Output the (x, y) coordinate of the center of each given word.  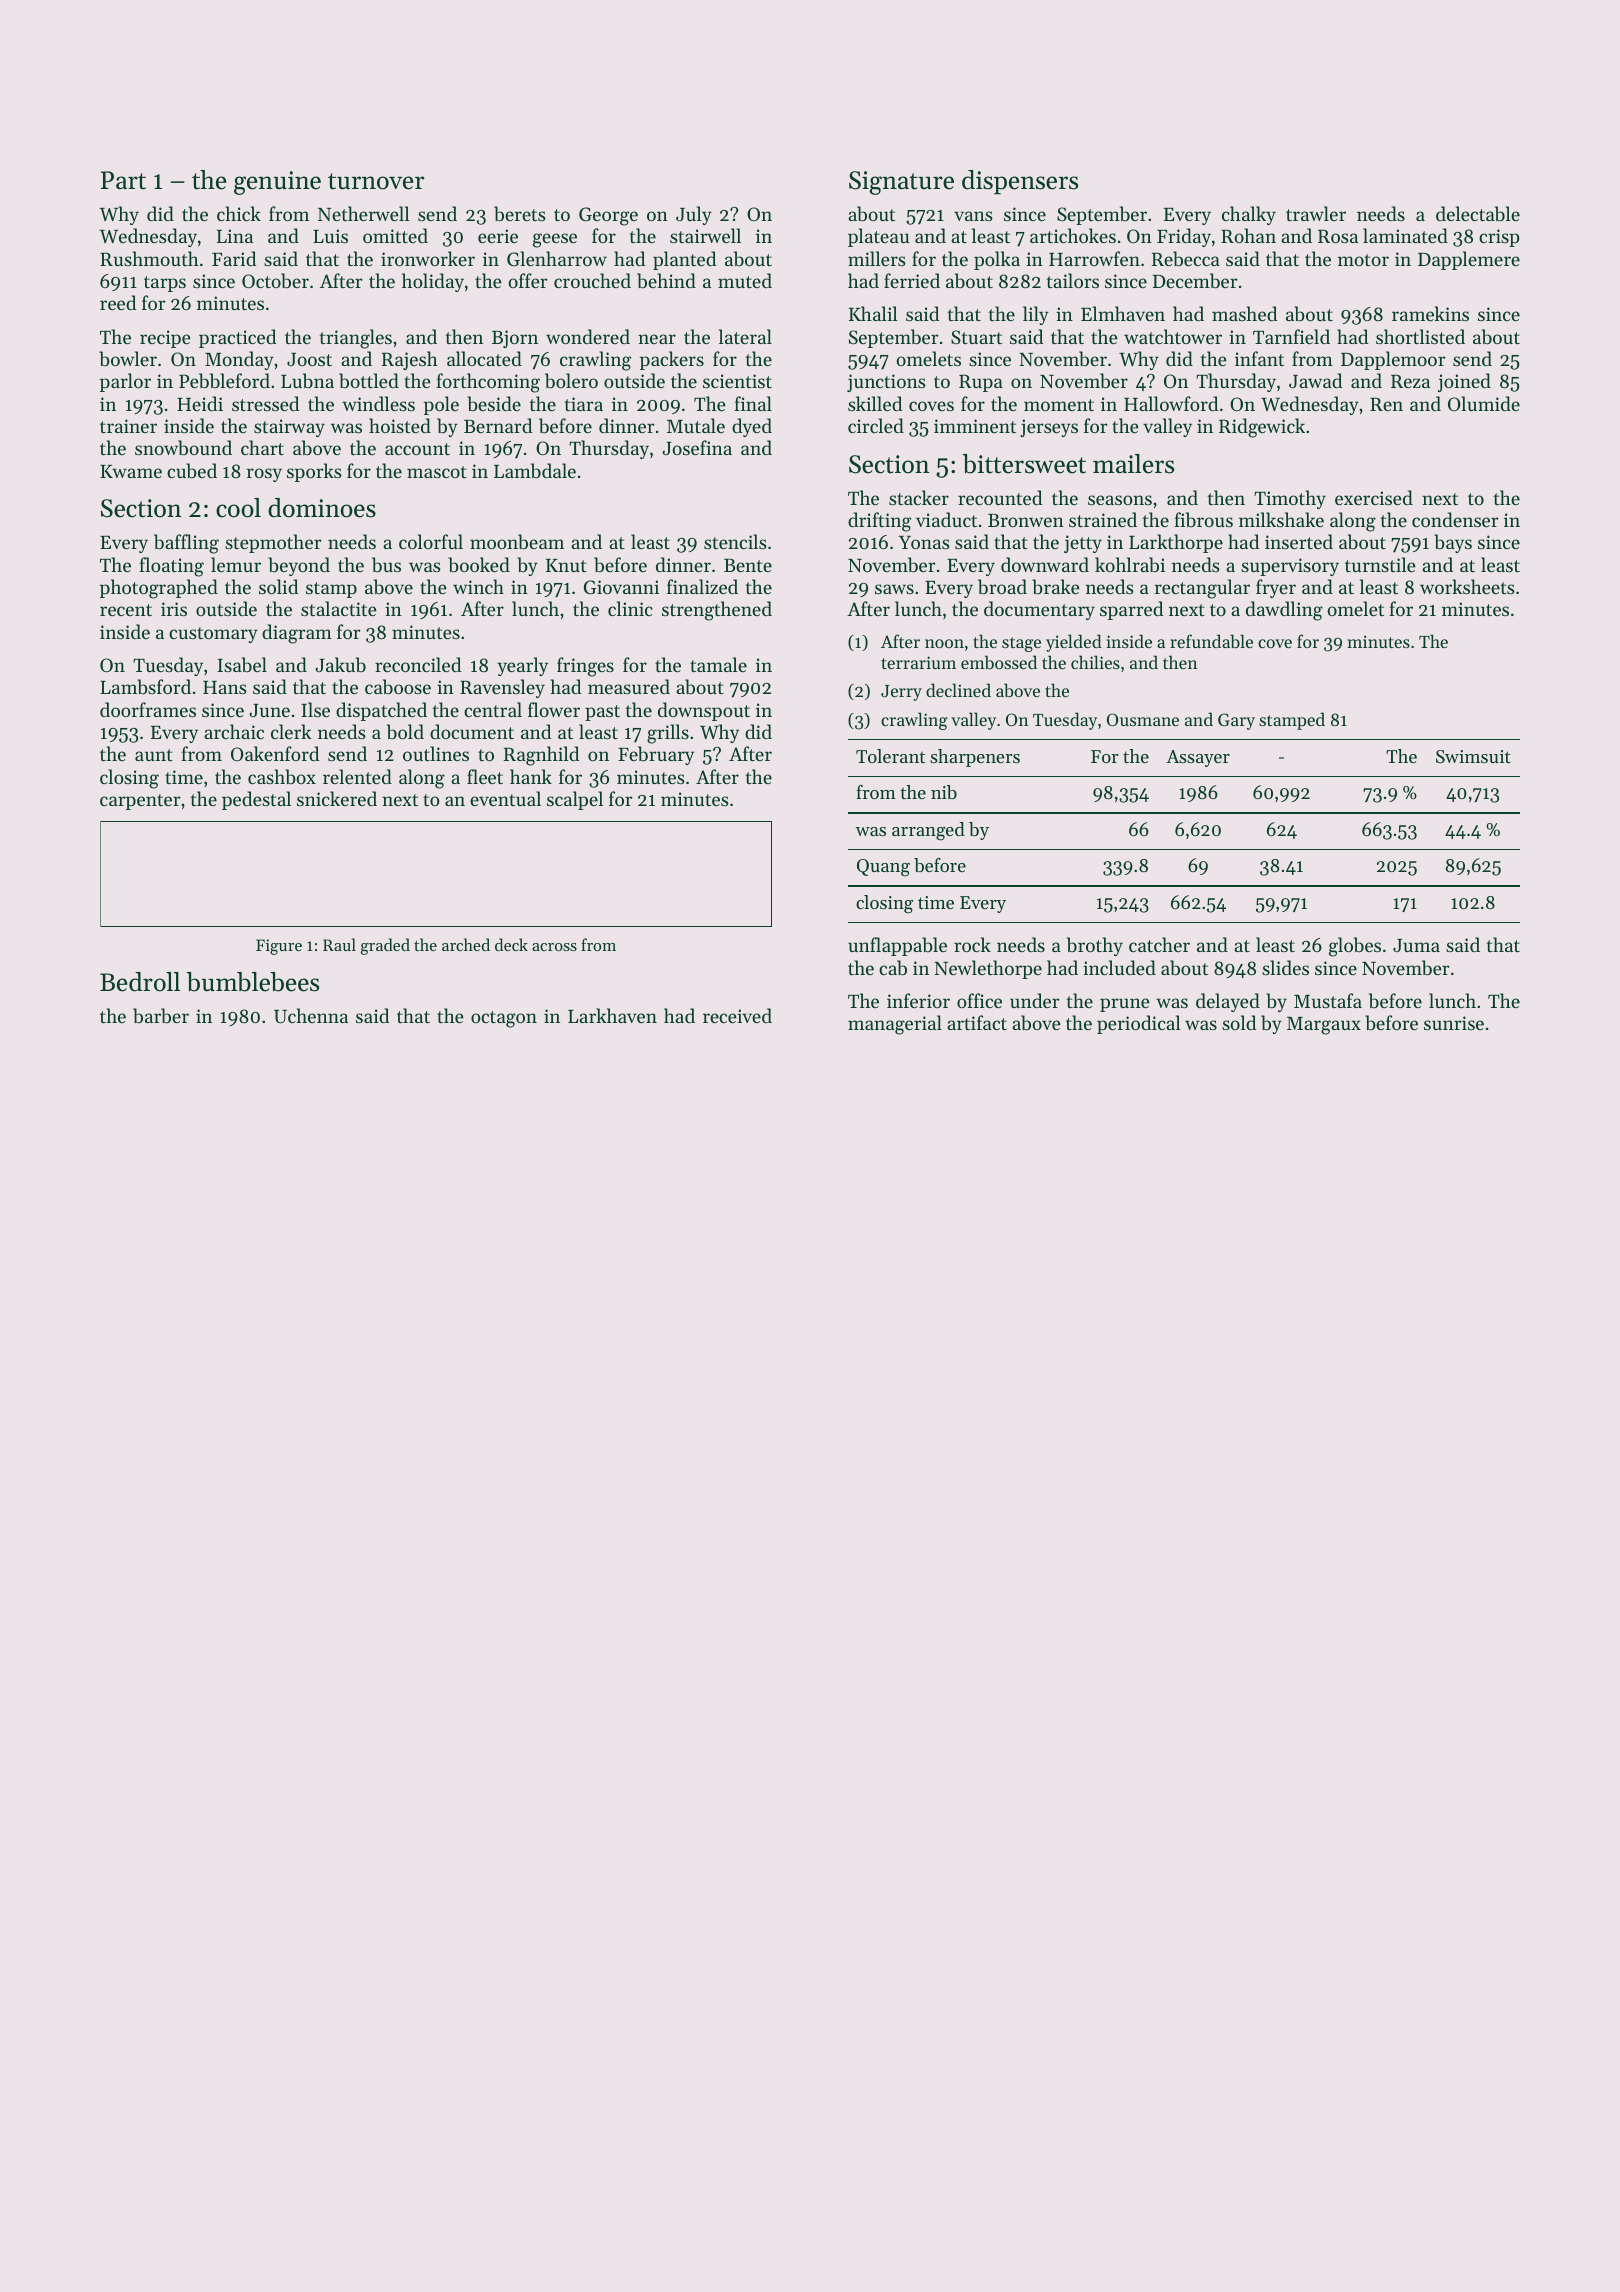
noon (944, 643)
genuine (277, 183)
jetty (1083, 544)
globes (1355, 947)
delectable (1478, 214)
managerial (895, 1025)
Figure (279, 947)
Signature (901, 183)
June (269, 710)
